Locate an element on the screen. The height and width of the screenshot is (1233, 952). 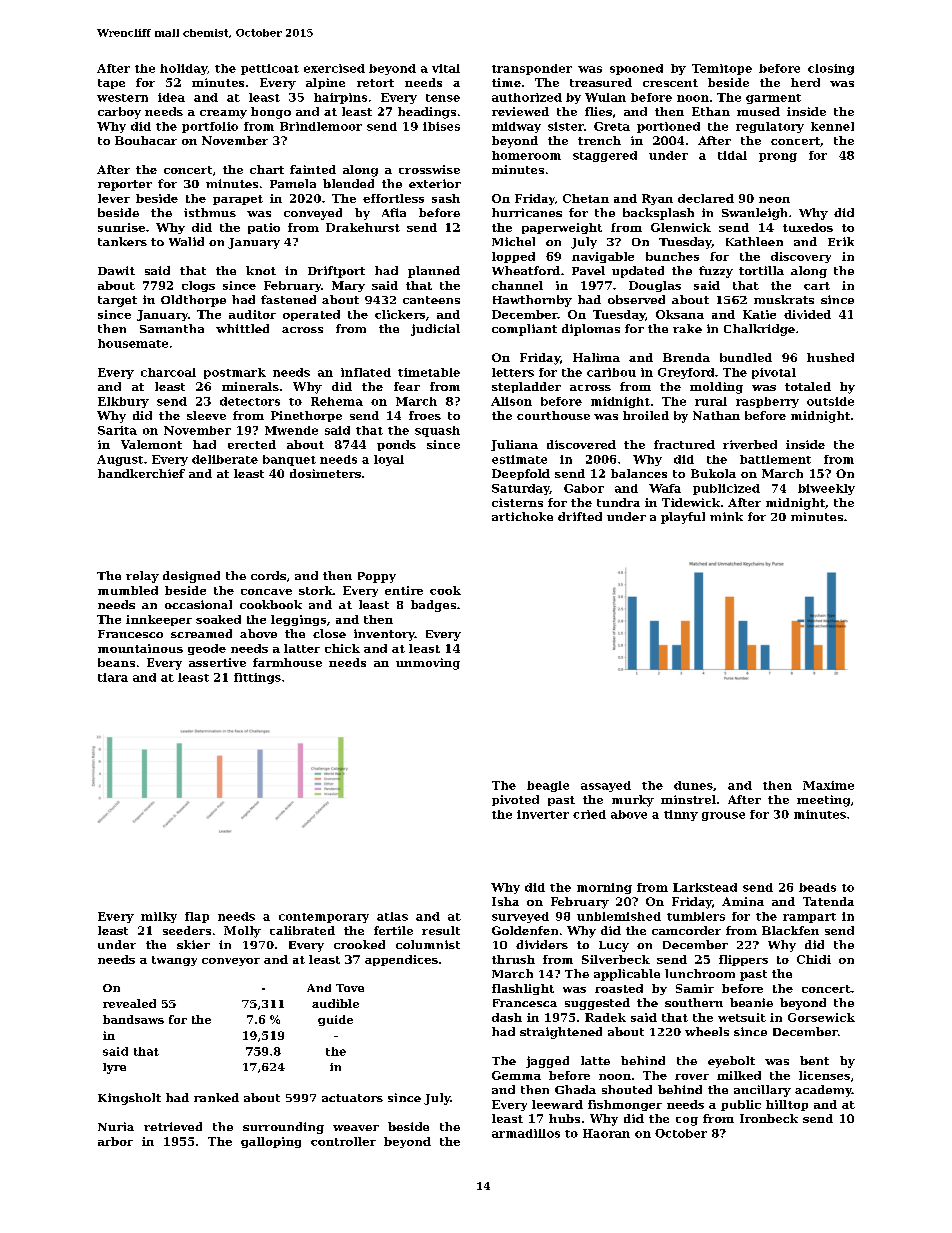
pivoted is located at coordinates (515, 800).
